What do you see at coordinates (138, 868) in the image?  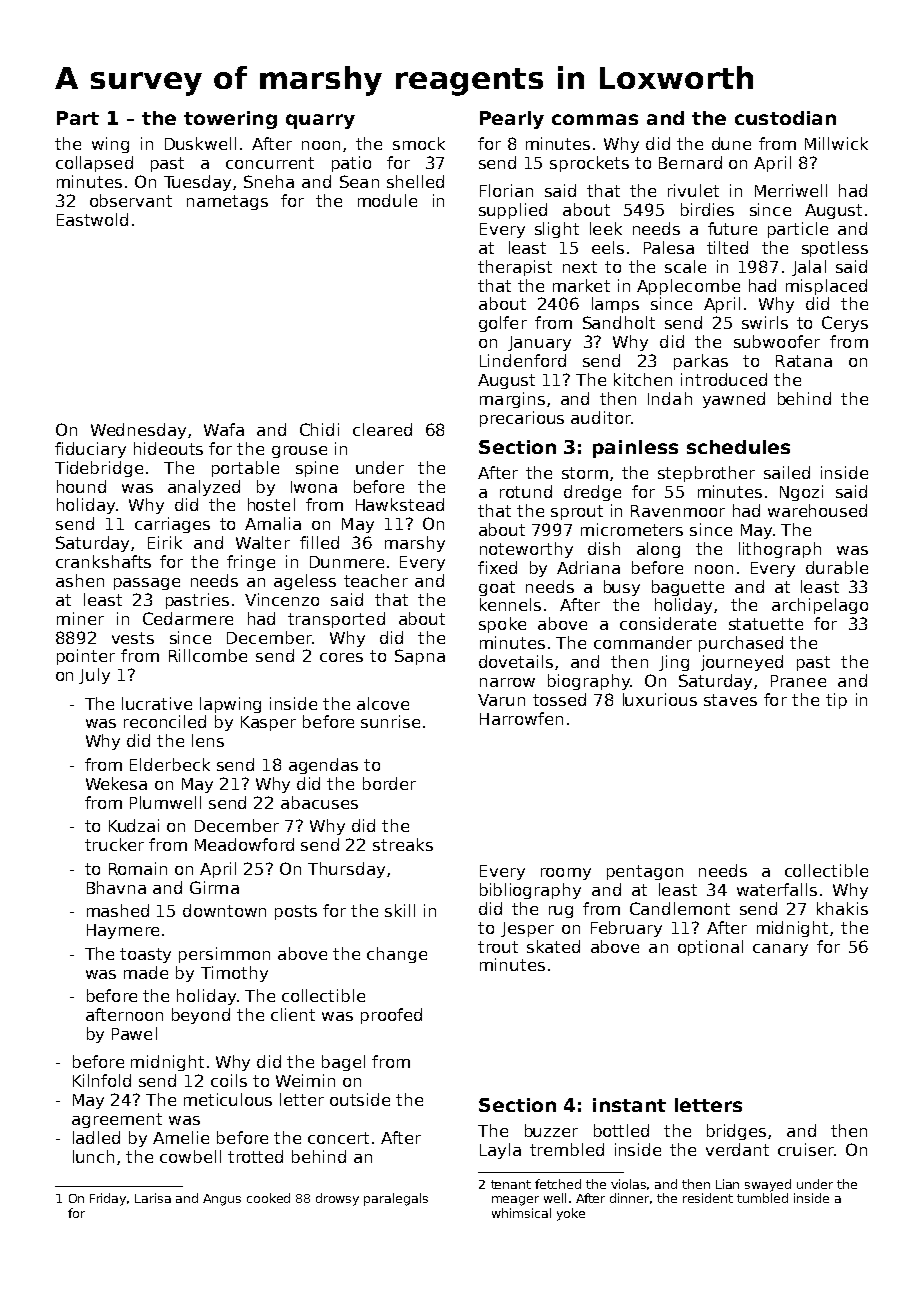 I see `Romain` at bounding box center [138, 868].
